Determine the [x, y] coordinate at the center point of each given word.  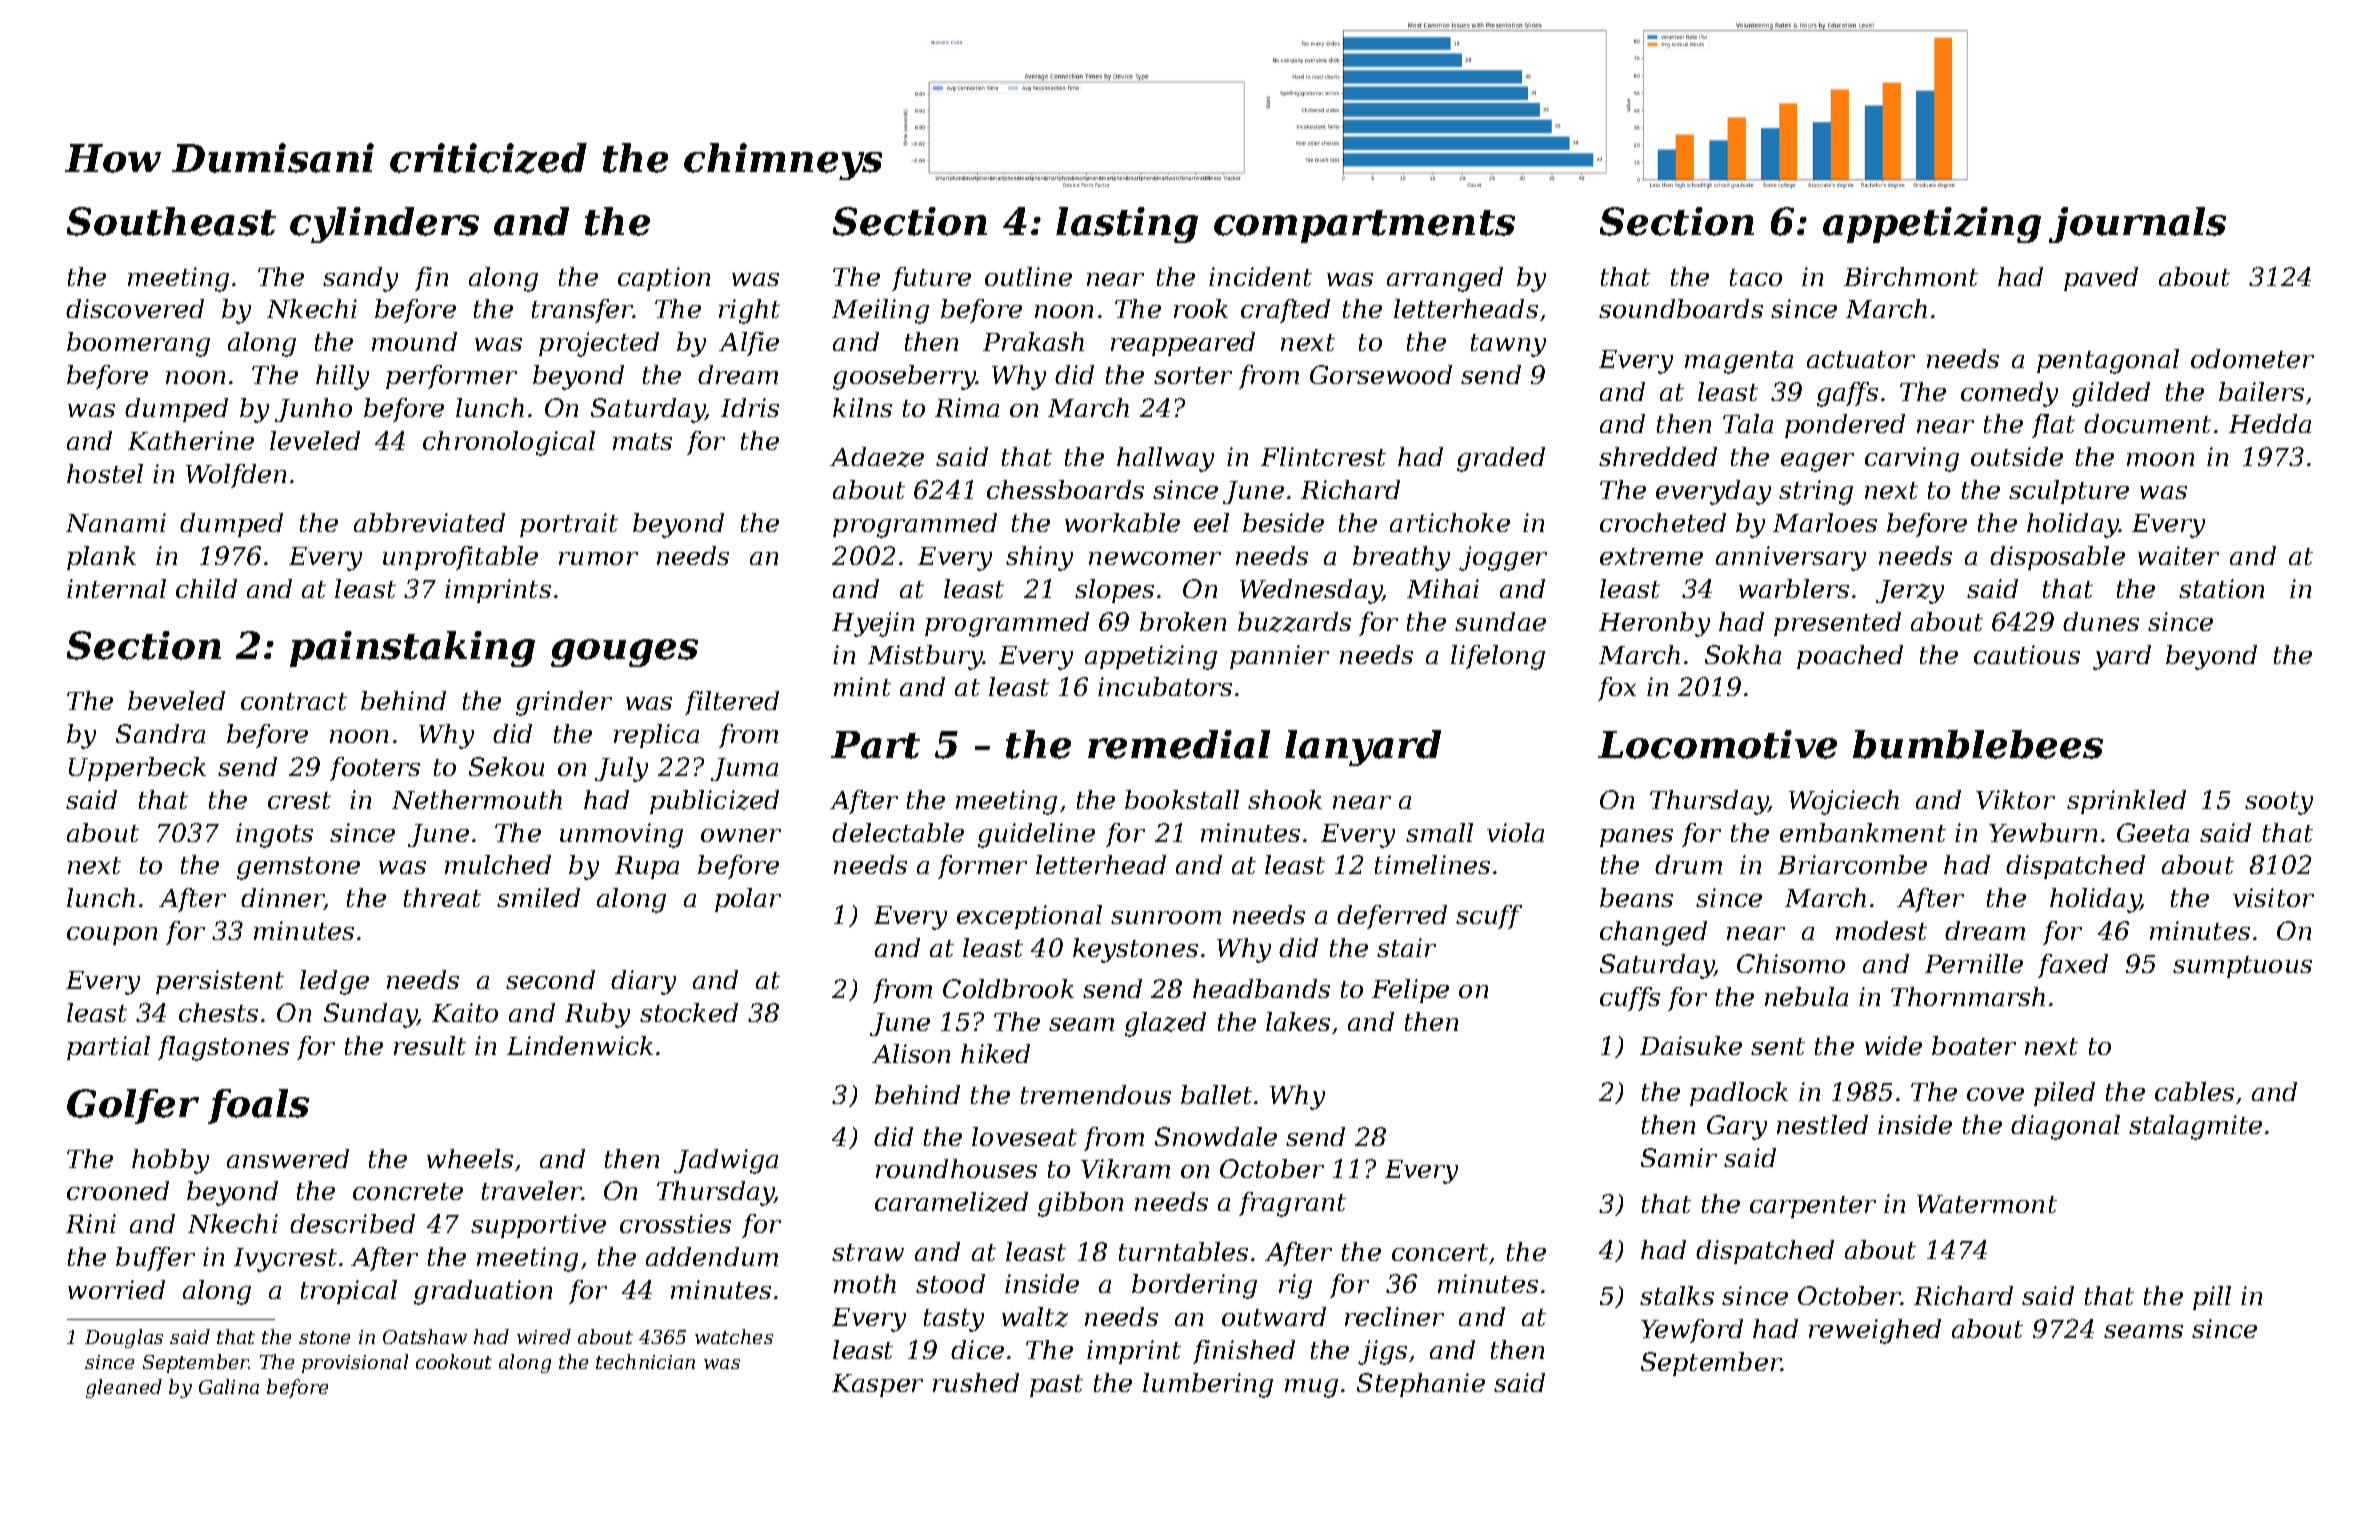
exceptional [1029, 917]
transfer [582, 311]
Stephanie [1421, 1385]
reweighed [1875, 1331]
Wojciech [1844, 802]
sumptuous [2242, 967]
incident [1260, 276]
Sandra [160, 733]
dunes [2101, 621]
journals [2137, 225]
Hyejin [873, 624]
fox [1617, 689]
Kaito [465, 1012]
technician [645, 1361]
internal [116, 588]
